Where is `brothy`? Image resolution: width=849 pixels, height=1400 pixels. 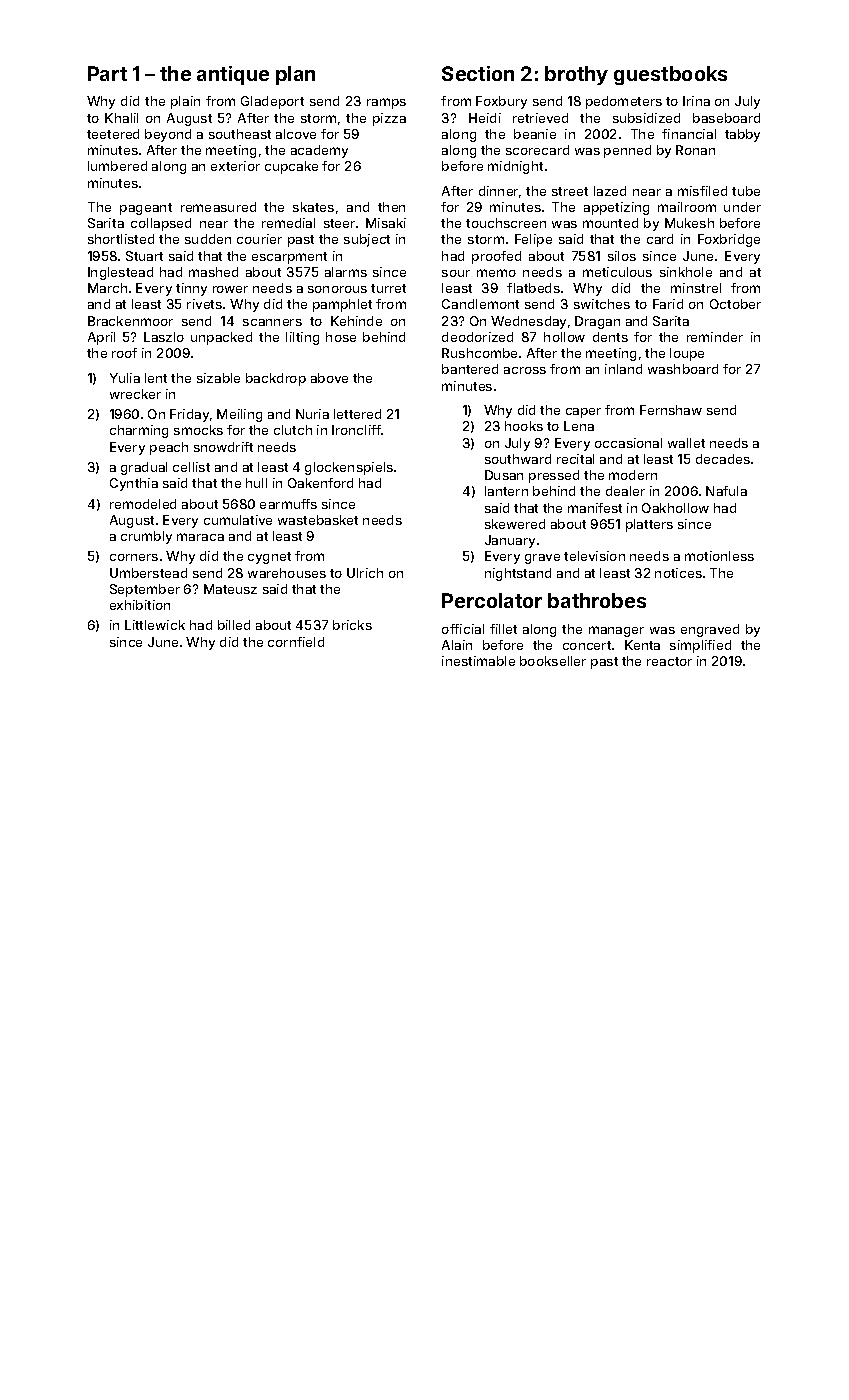 brothy is located at coordinates (576, 75).
